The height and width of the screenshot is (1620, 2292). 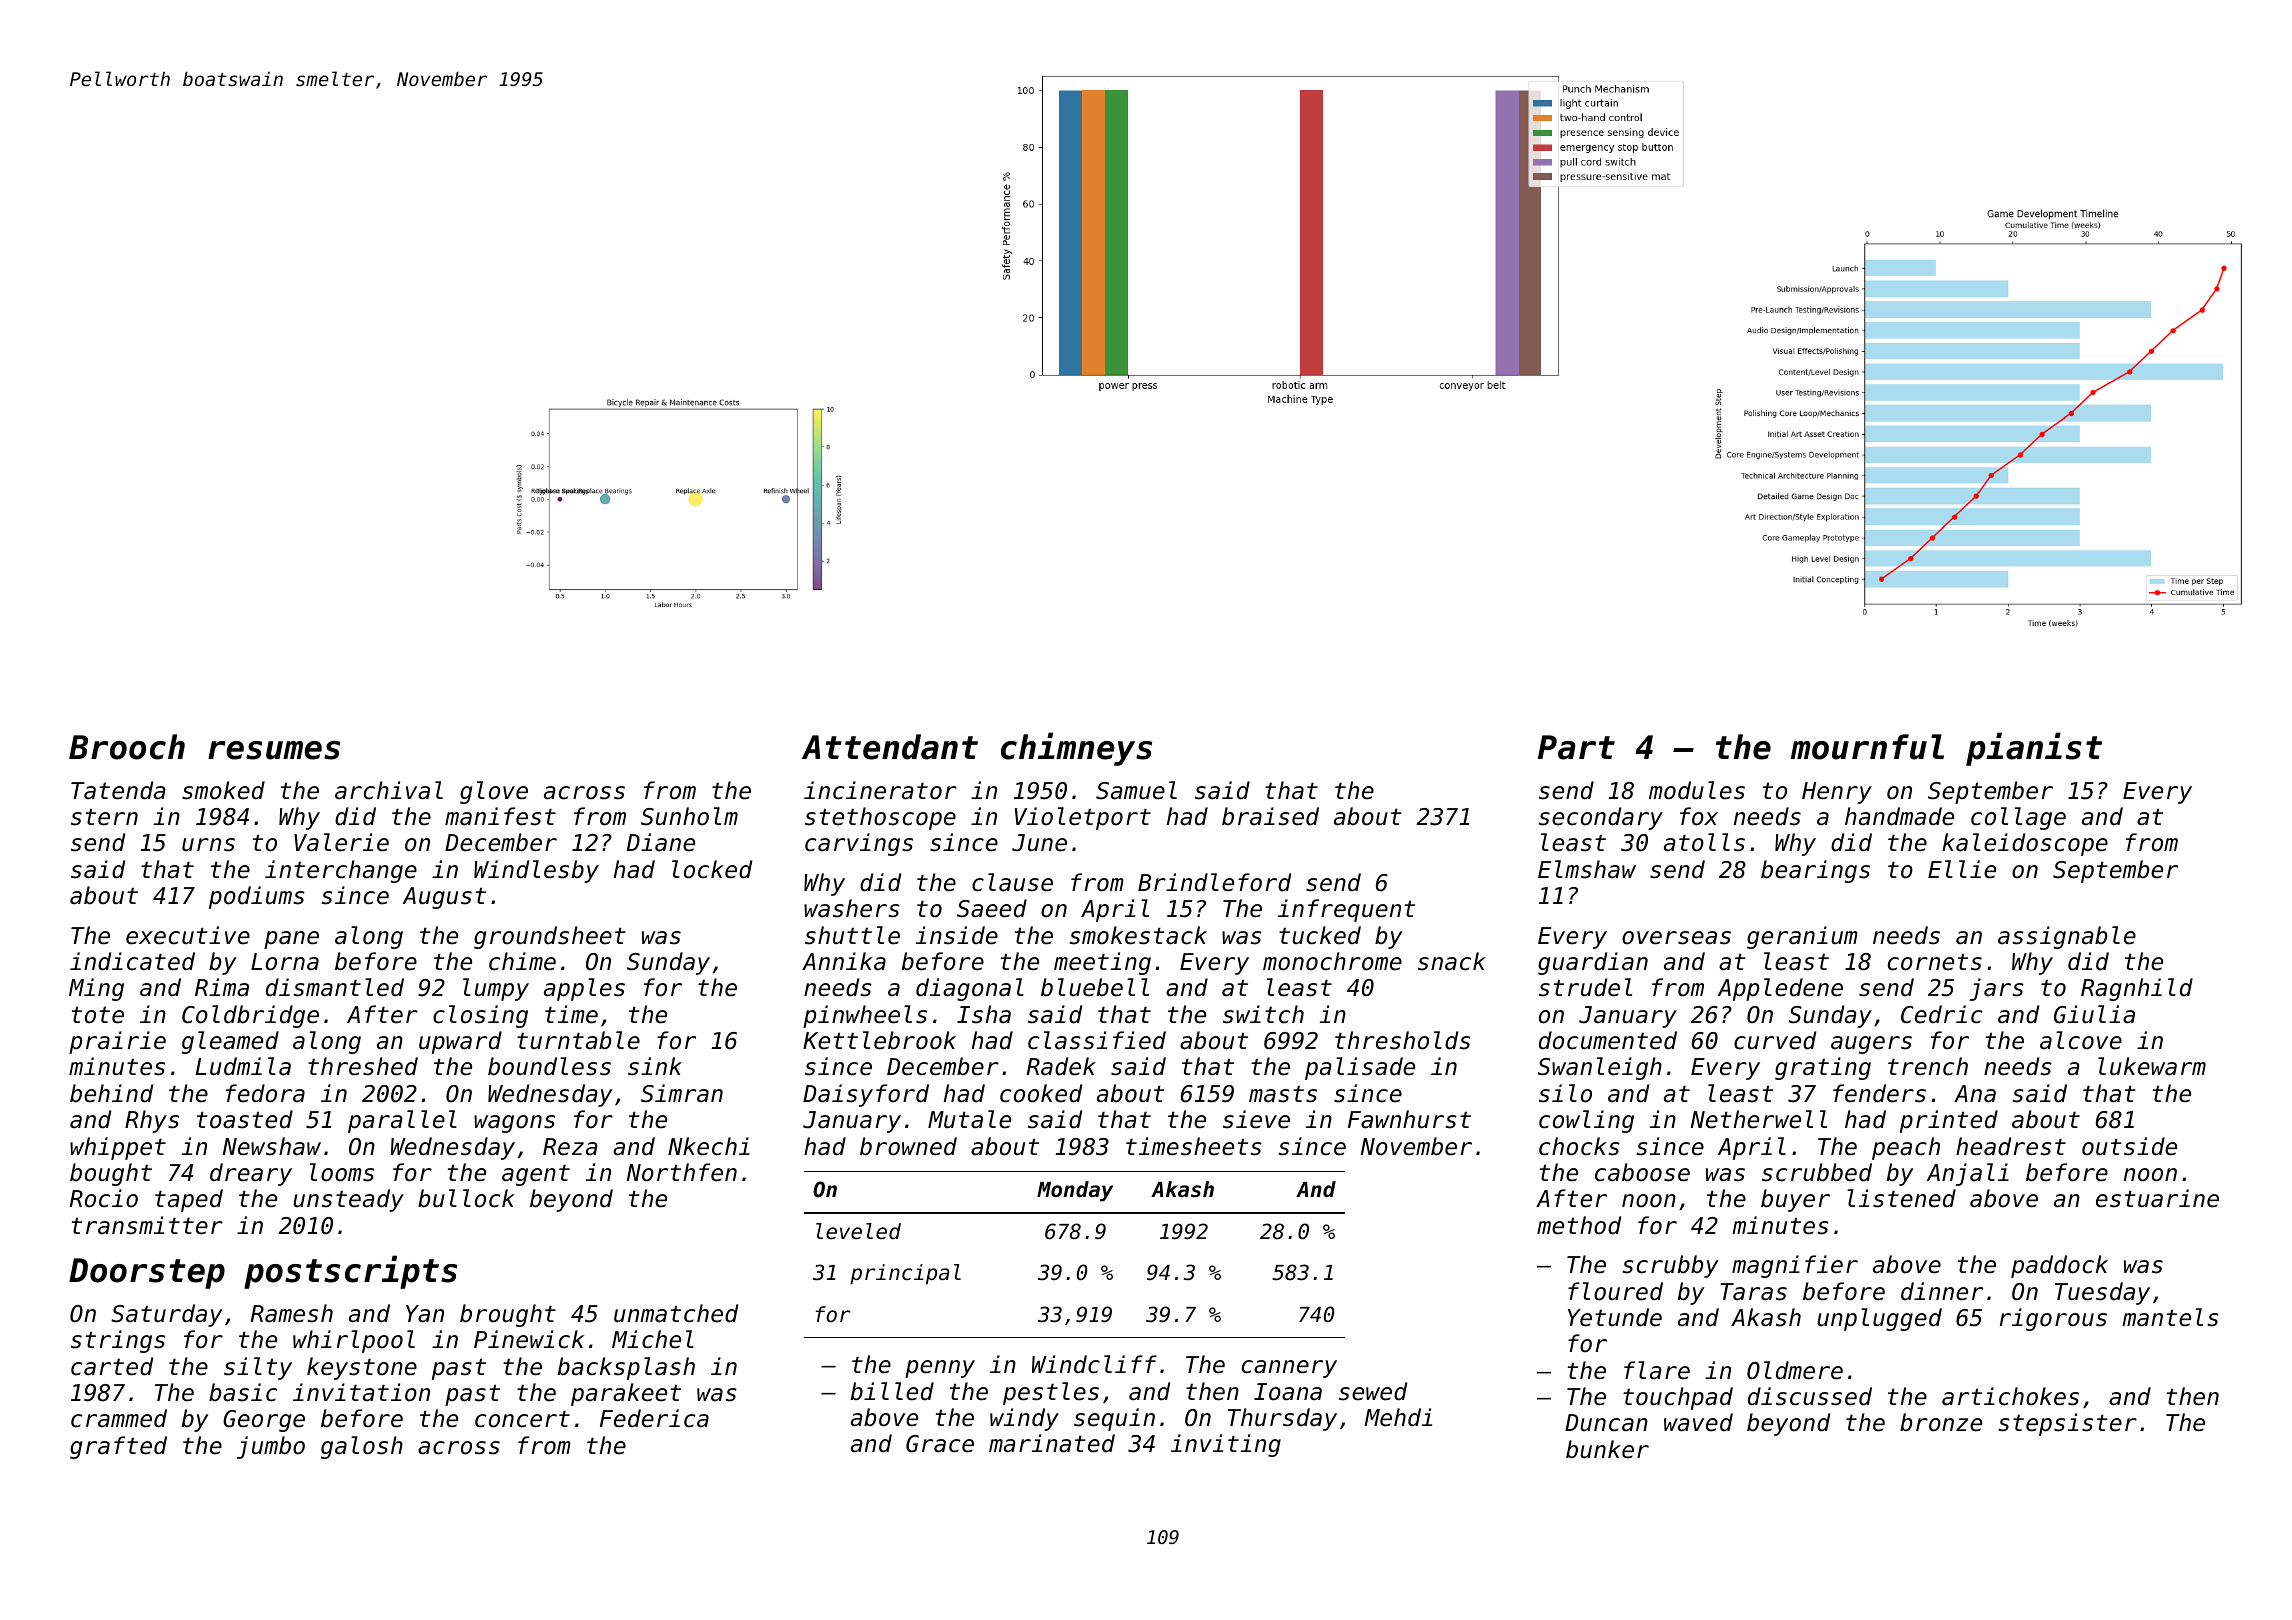 I want to click on parakeet, so click(x=626, y=1394).
